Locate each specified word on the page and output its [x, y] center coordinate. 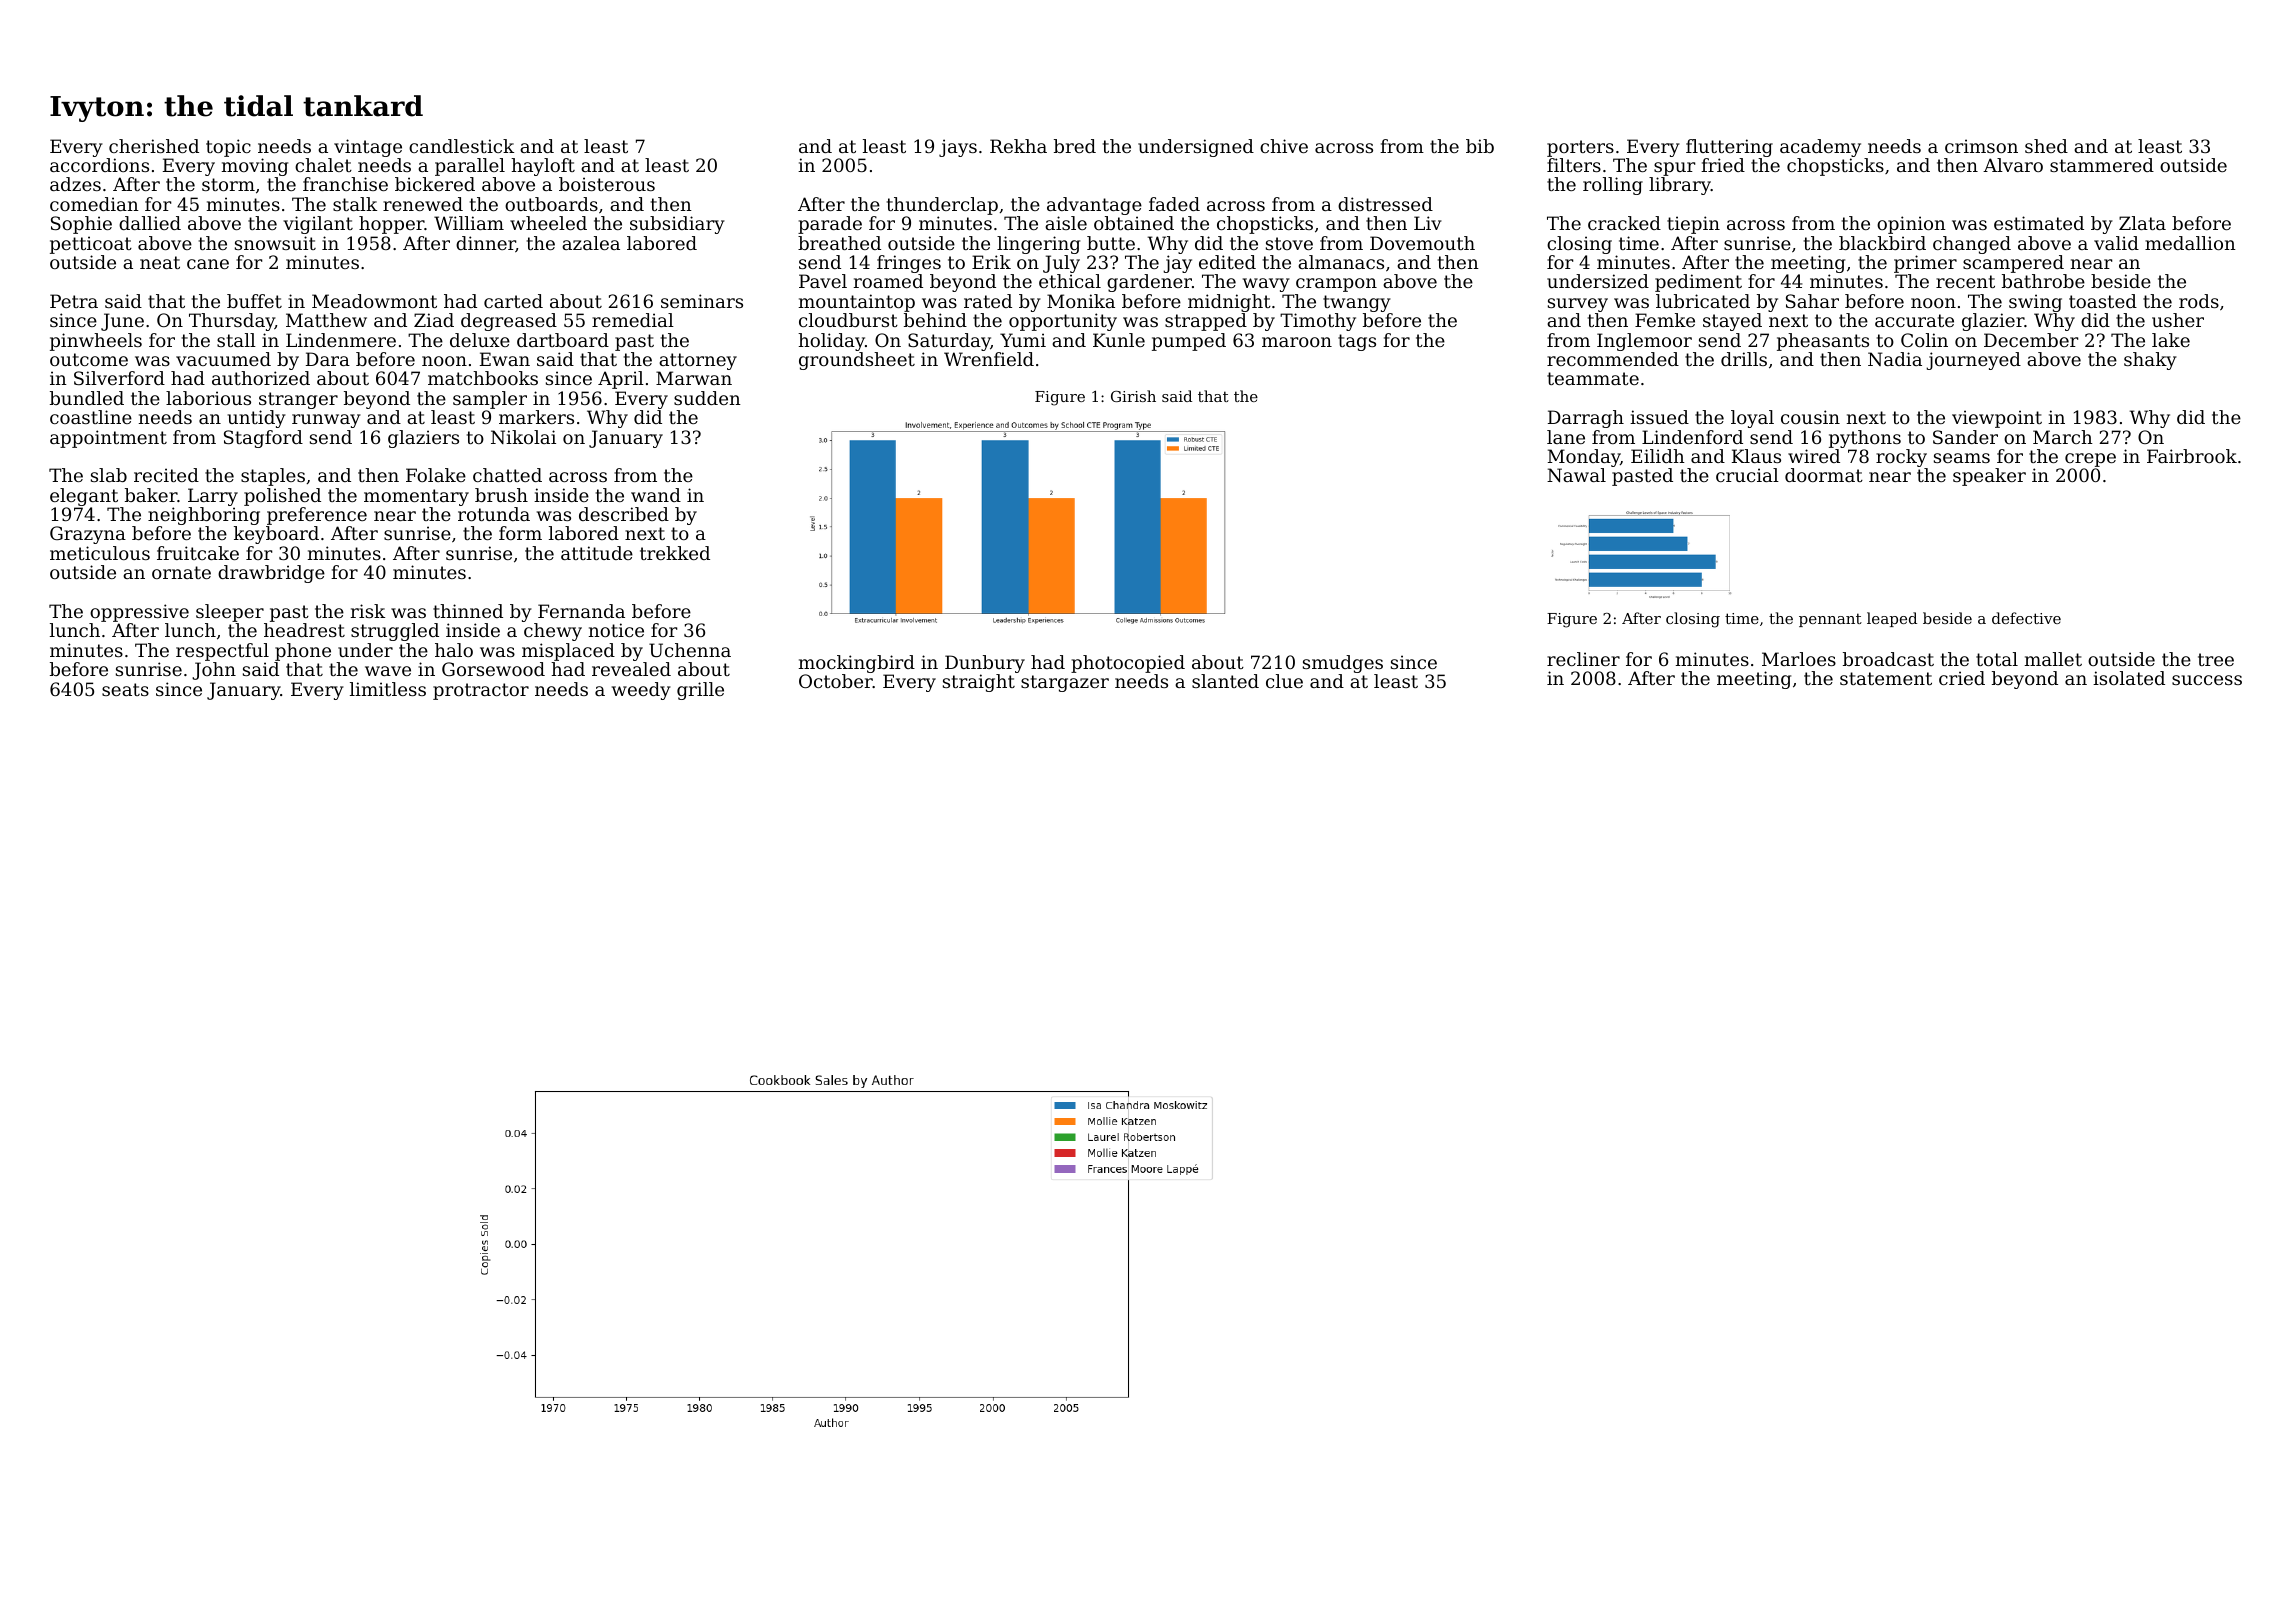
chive [1284, 146]
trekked [675, 553]
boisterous [607, 184]
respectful [222, 652]
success [2207, 680]
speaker [1989, 477]
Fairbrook [2192, 456]
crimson [1981, 146]
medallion [2190, 243]
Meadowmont [374, 301]
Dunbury [985, 664]
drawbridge [271, 574]
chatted [507, 475]
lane [1566, 437]
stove [1289, 243]
